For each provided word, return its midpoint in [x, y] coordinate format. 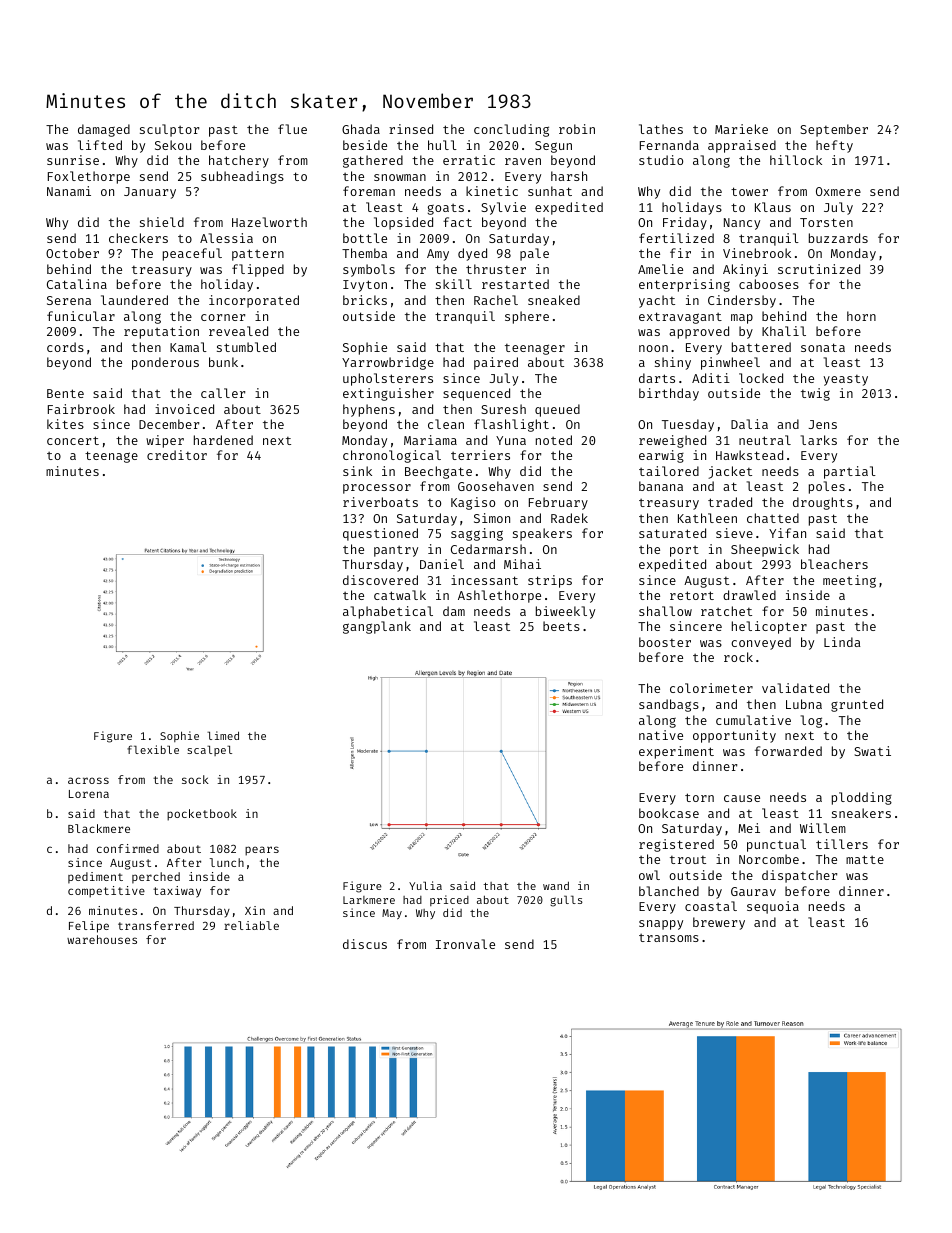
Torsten [826, 222]
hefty [834, 146]
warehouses [102, 939]
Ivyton [365, 286]
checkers [138, 238]
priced [449, 900]
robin [577, 129]
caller [223, 393]
